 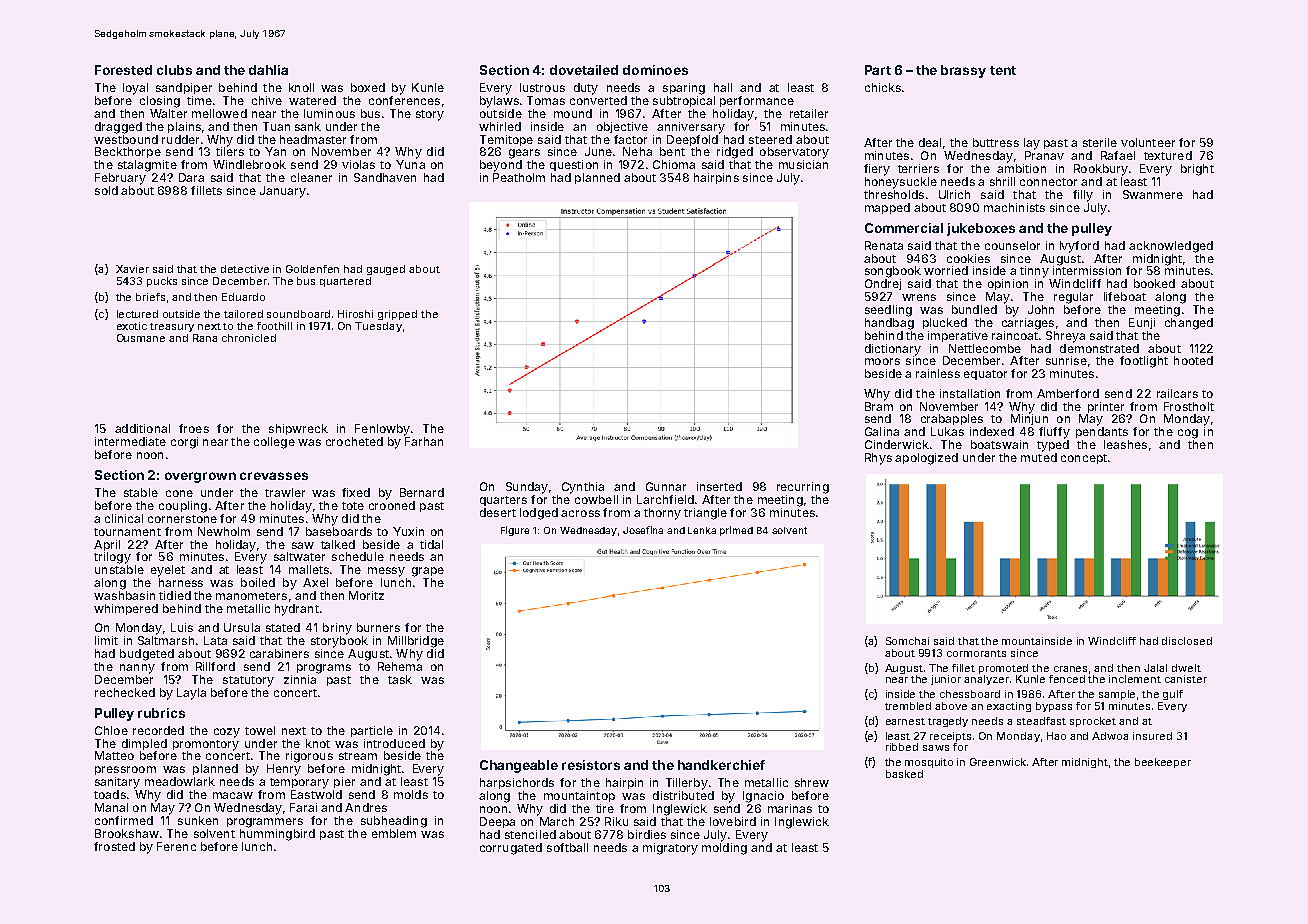 What do you see at coordinates (770, 139) in the screenshot?
I see `steered` at bounding box center [770, 139].
